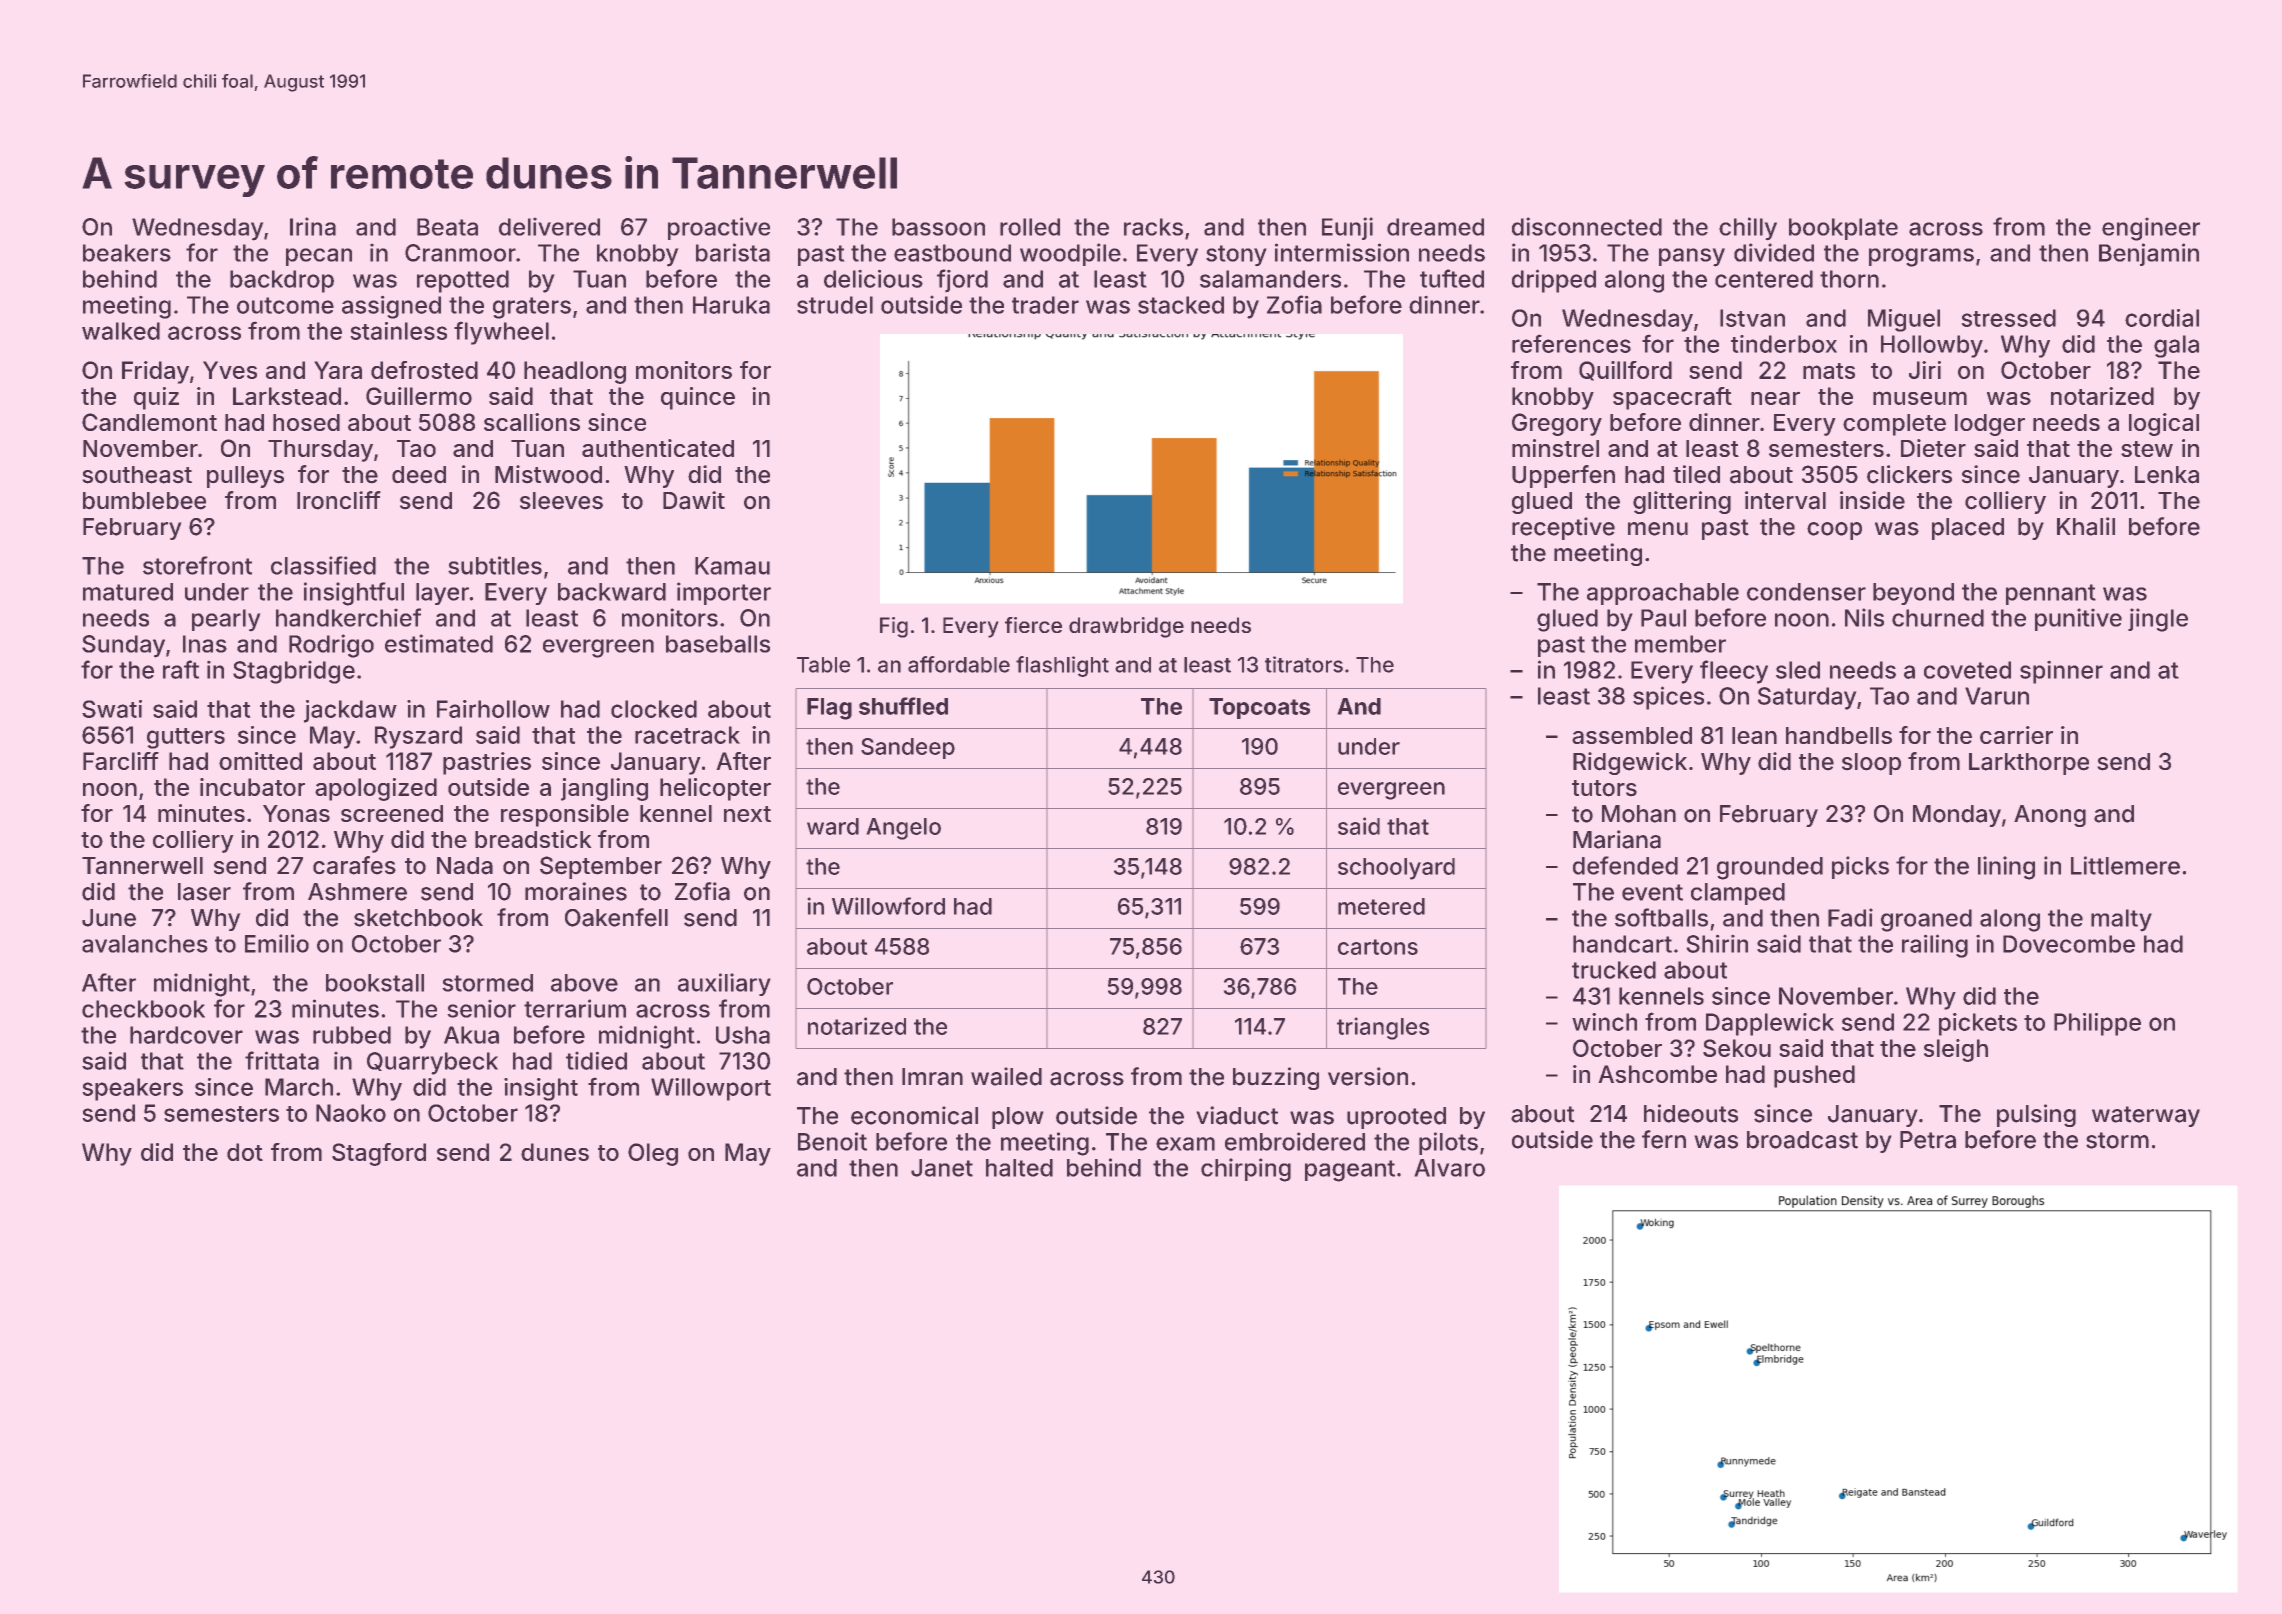 The height and width of the image is (1614, 2282). Describe the element at coordinates (1614, 970) in the image. I see `trucked` at that location.
